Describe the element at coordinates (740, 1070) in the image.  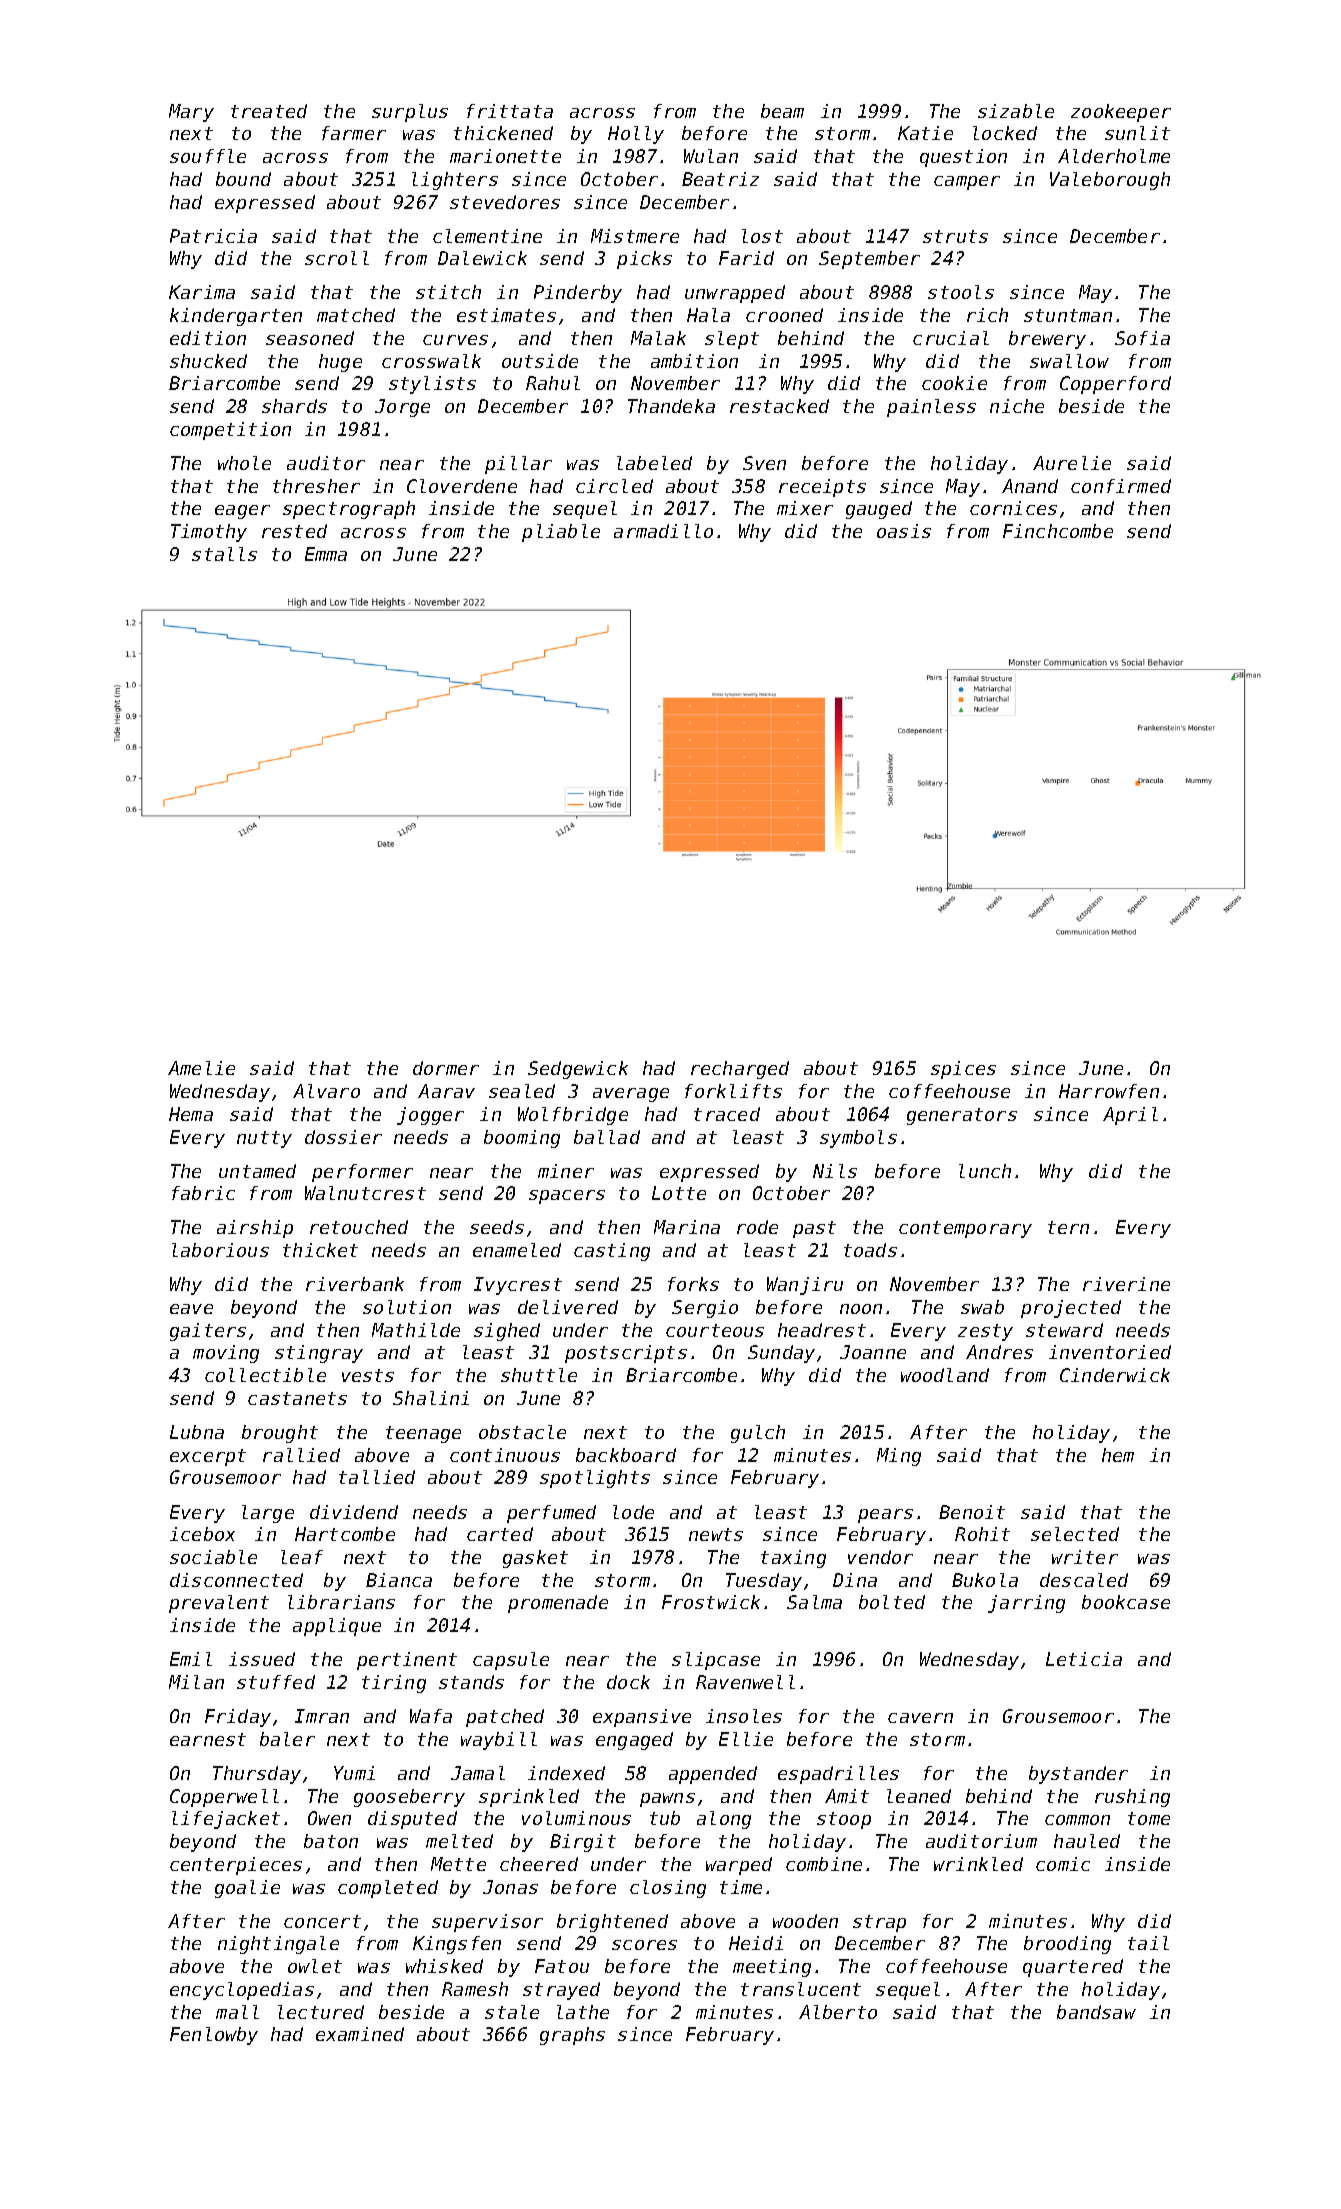
I see `recharged` at that location.
